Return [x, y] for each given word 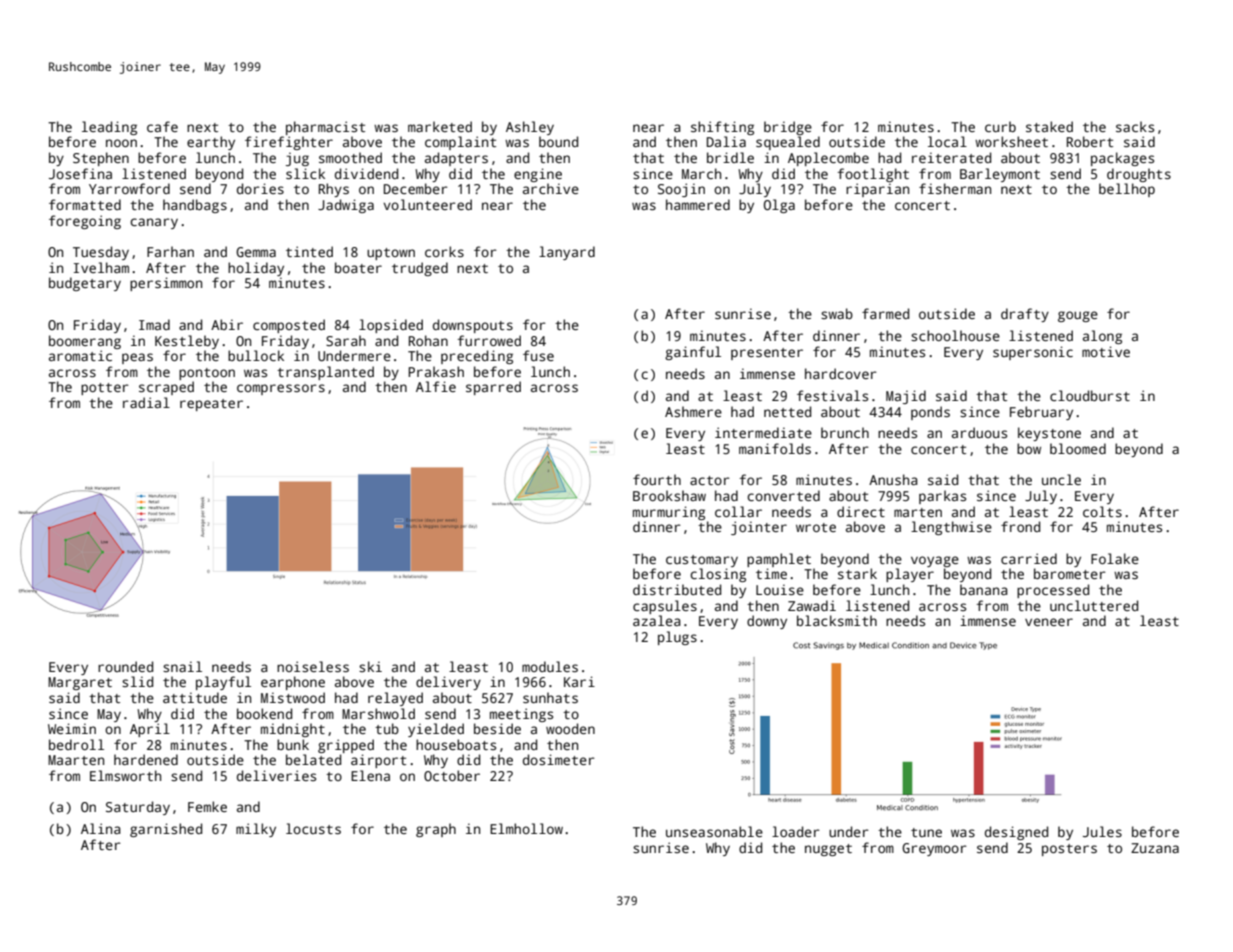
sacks [1135, 126]
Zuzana [1155, 848]
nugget [828, 850]
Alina [101, 828]
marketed [440, 126]
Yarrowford [129, 188]
